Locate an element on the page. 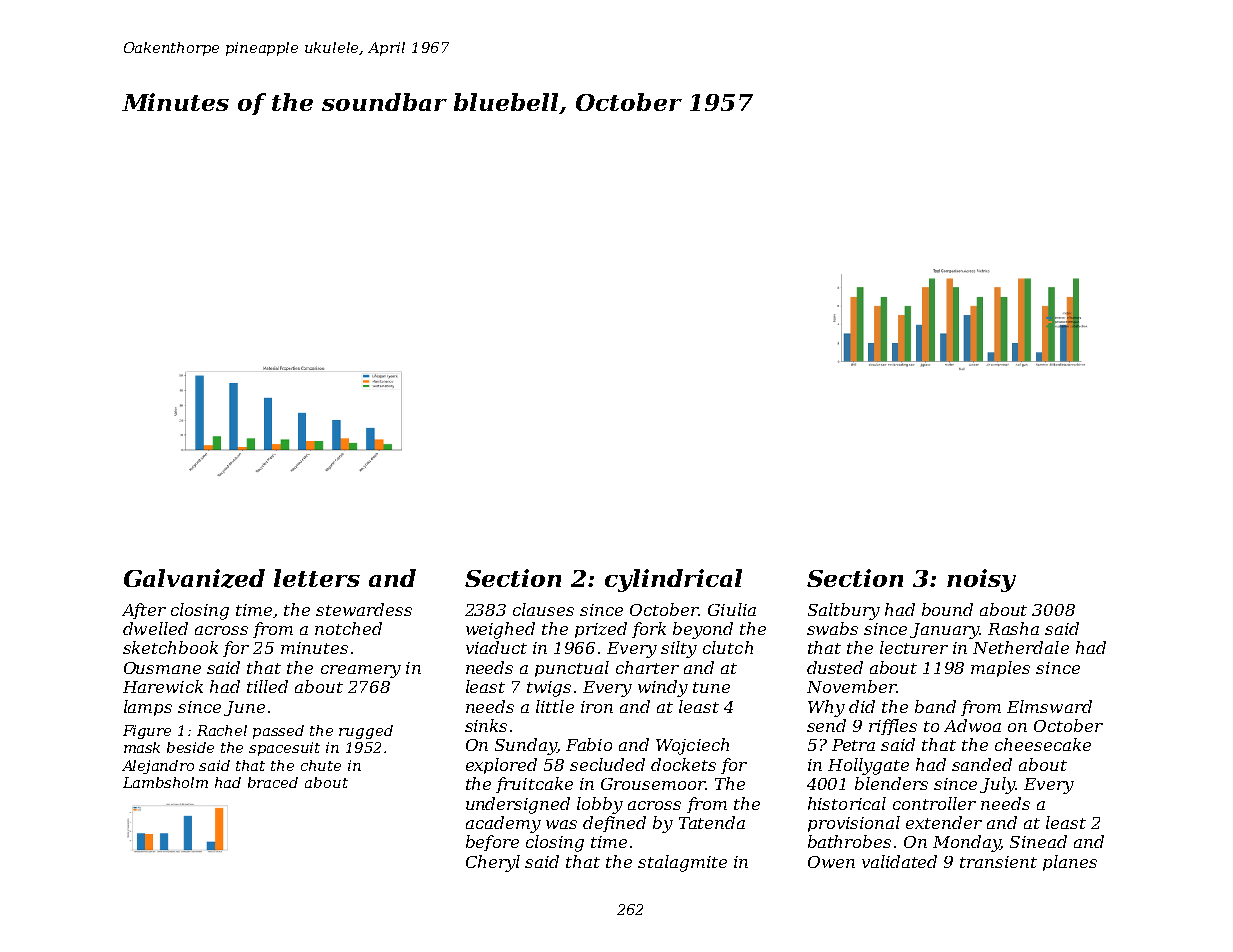  punctual is located at coordinates (572, 669).
